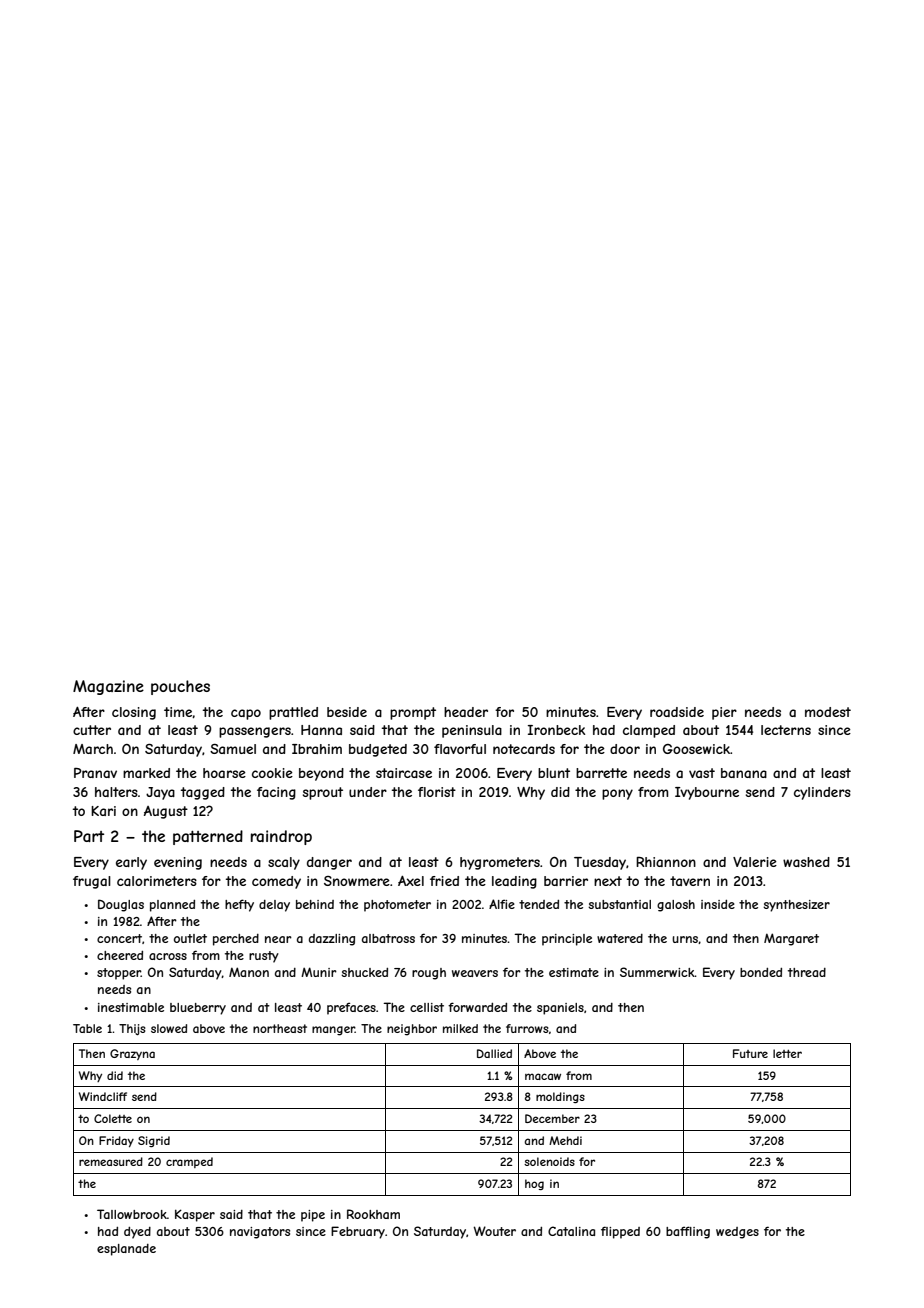 Image resolution: width=924 pixels, height=1308 pixels. What do you see at coordinates (466, 712) in the image?
I see `header` at bounding box center [466, 712].
